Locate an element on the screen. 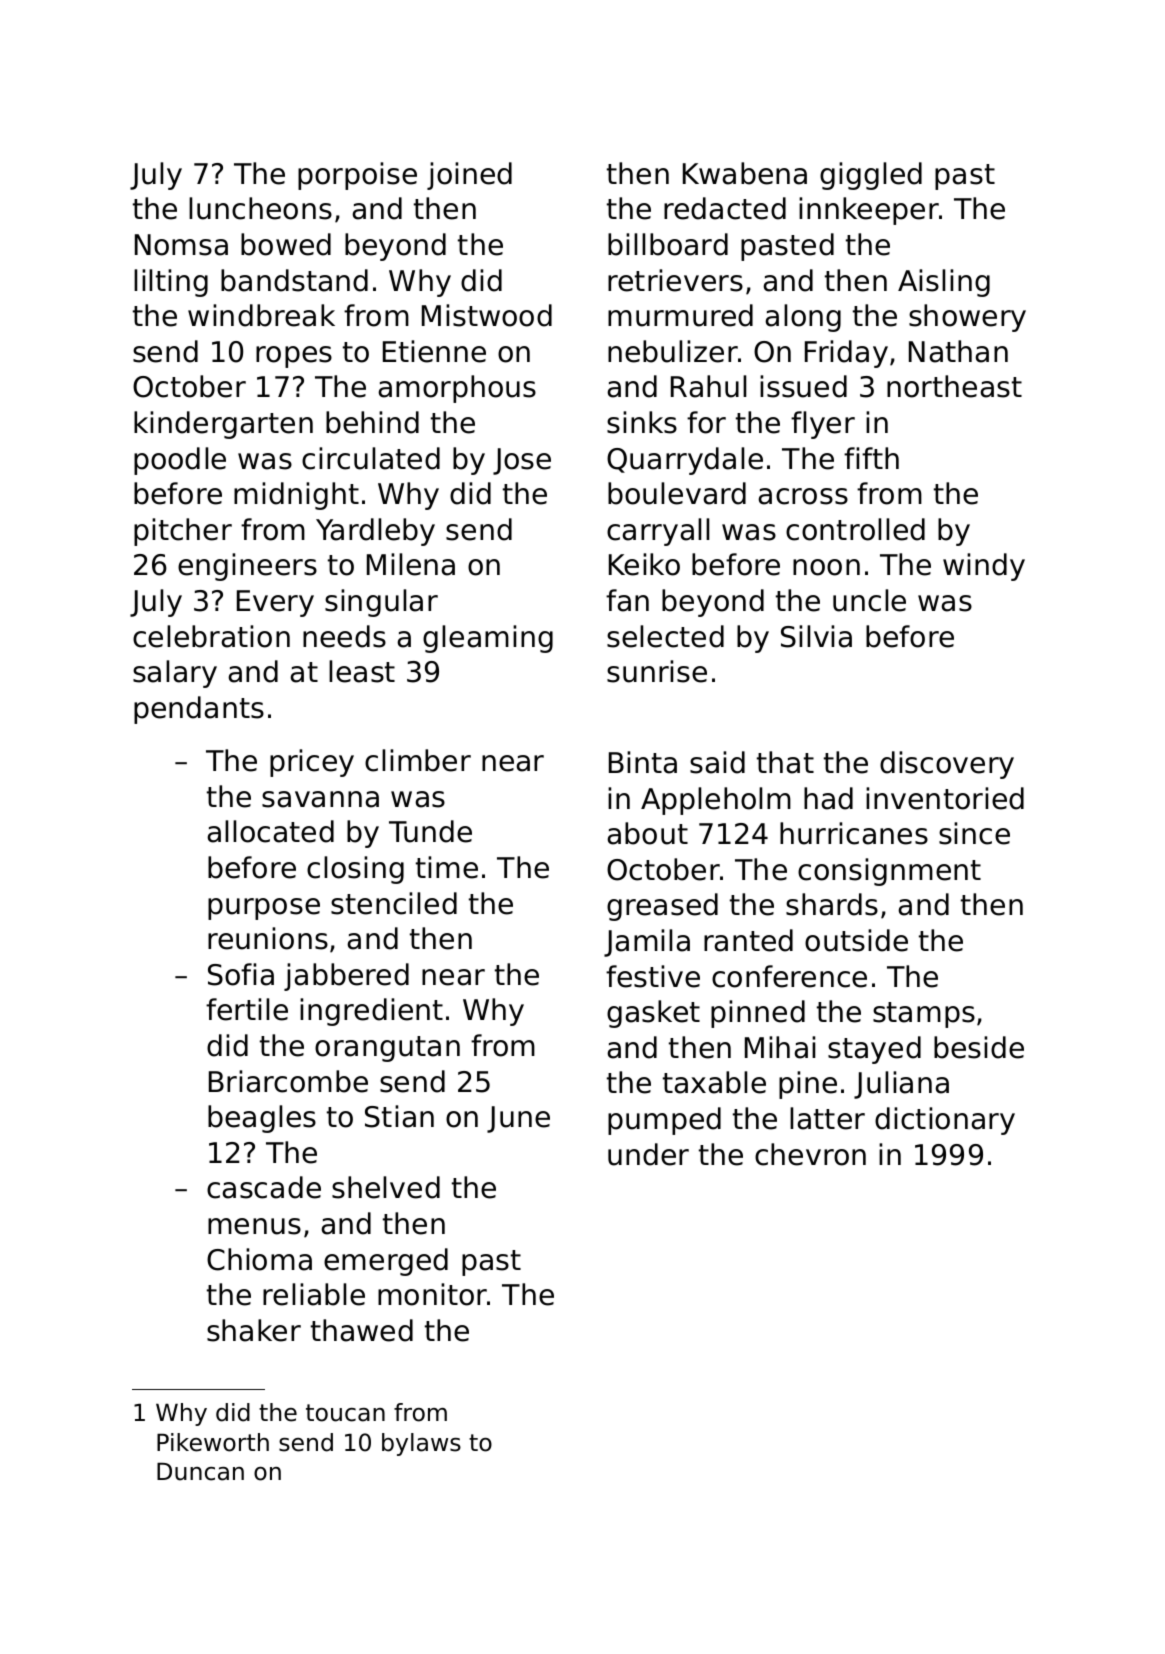  giggled is located at coordinates (871, 176).
